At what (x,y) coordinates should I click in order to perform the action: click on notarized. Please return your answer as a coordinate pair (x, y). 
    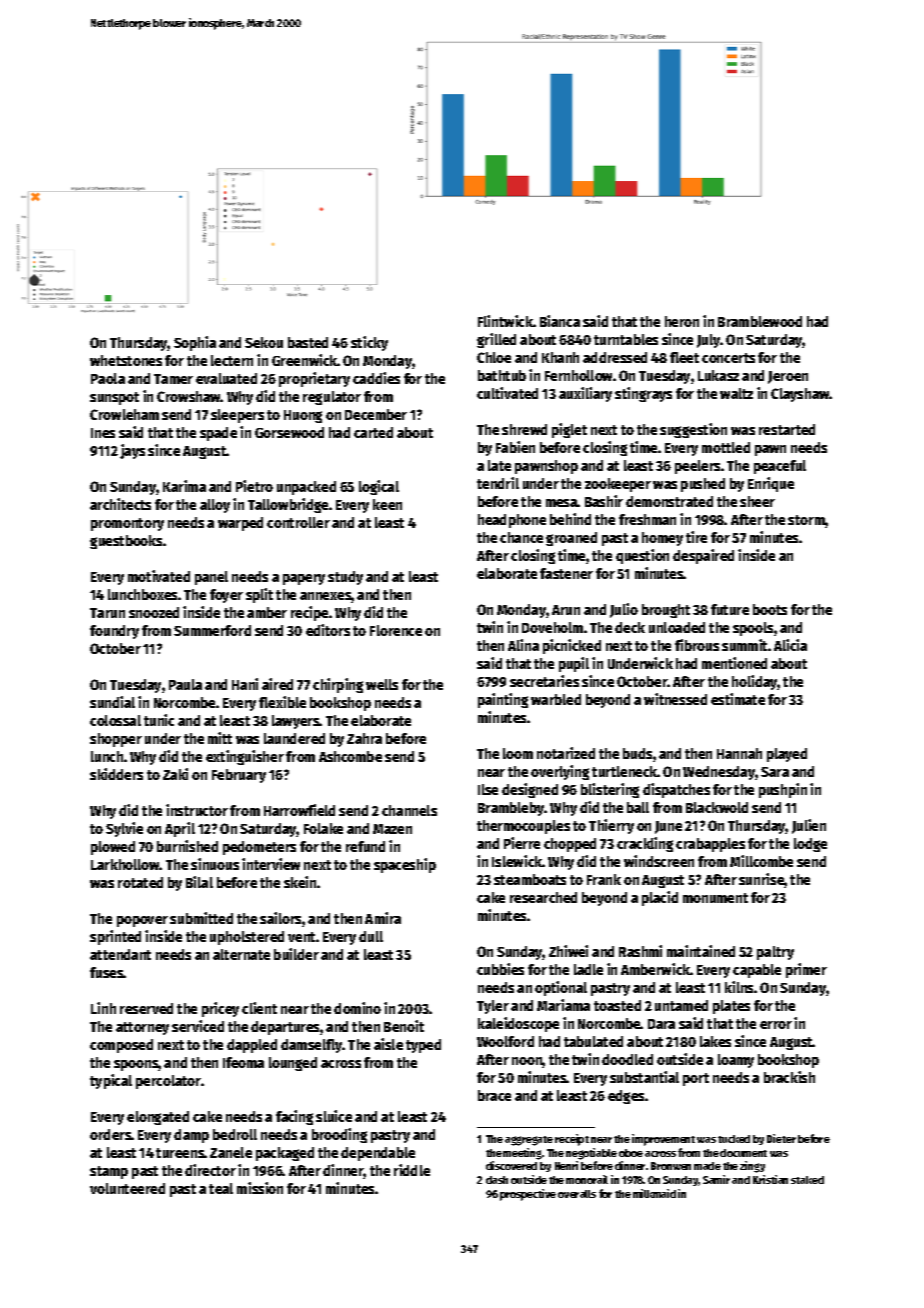
    Looking at the image, I should click on (566, 753).
